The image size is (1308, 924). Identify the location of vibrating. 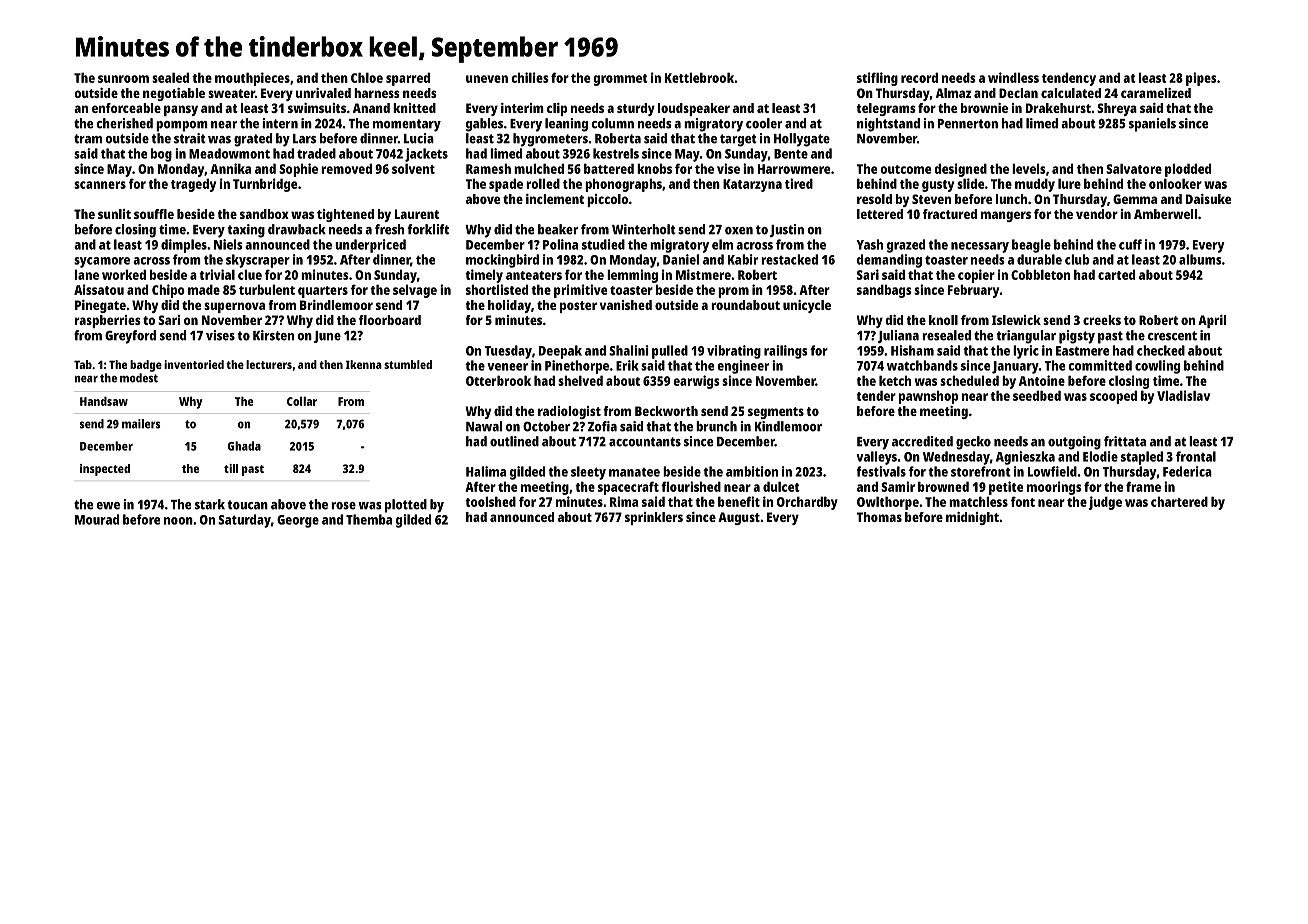
(734, 352).
